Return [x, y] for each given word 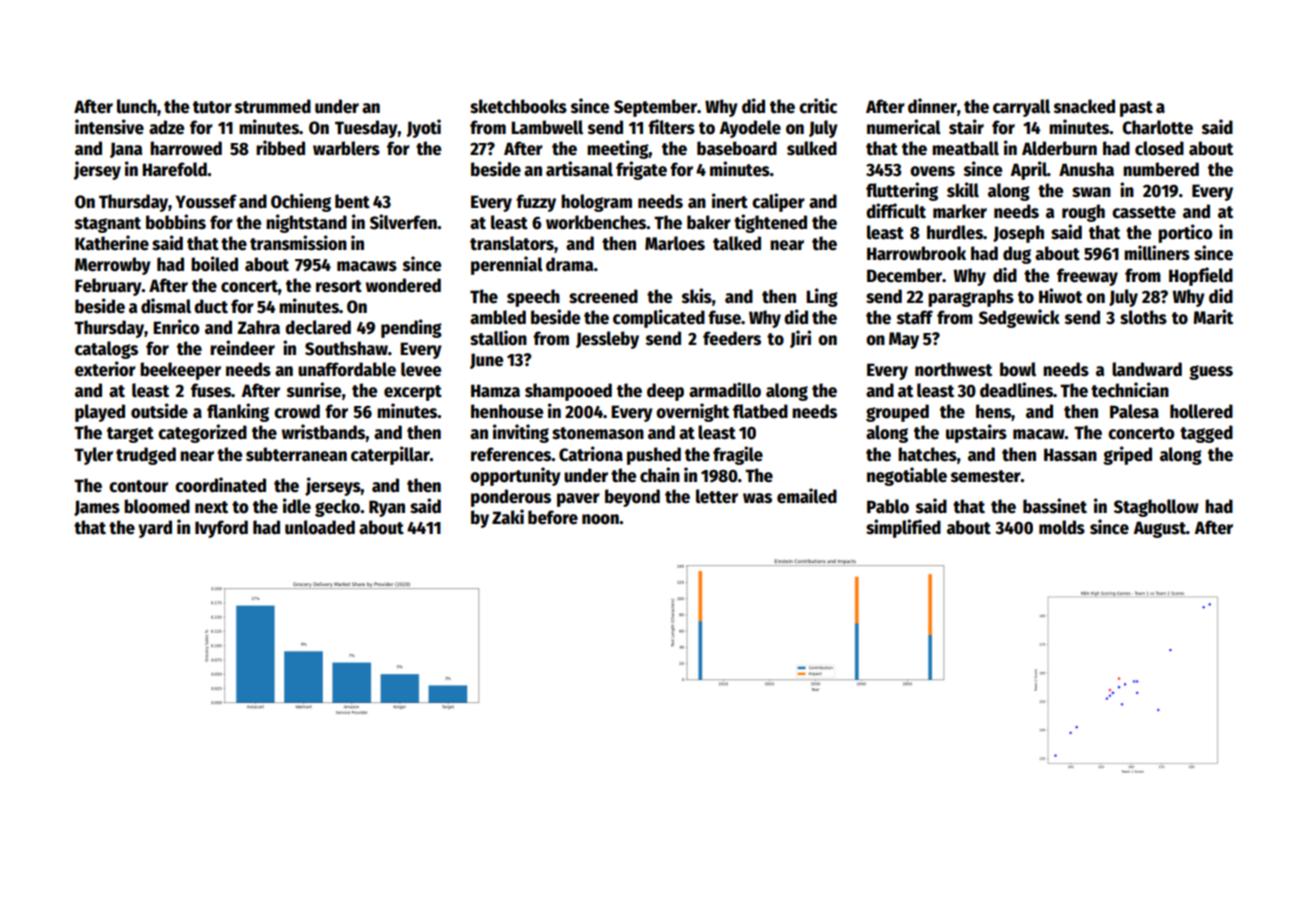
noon [600, 519]
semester [986, 476]
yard [155, 529]
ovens [932, 171]
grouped [897, 413]
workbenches [596, 222]
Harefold [174, 169]
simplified [903, 528]
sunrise [314, 390]
